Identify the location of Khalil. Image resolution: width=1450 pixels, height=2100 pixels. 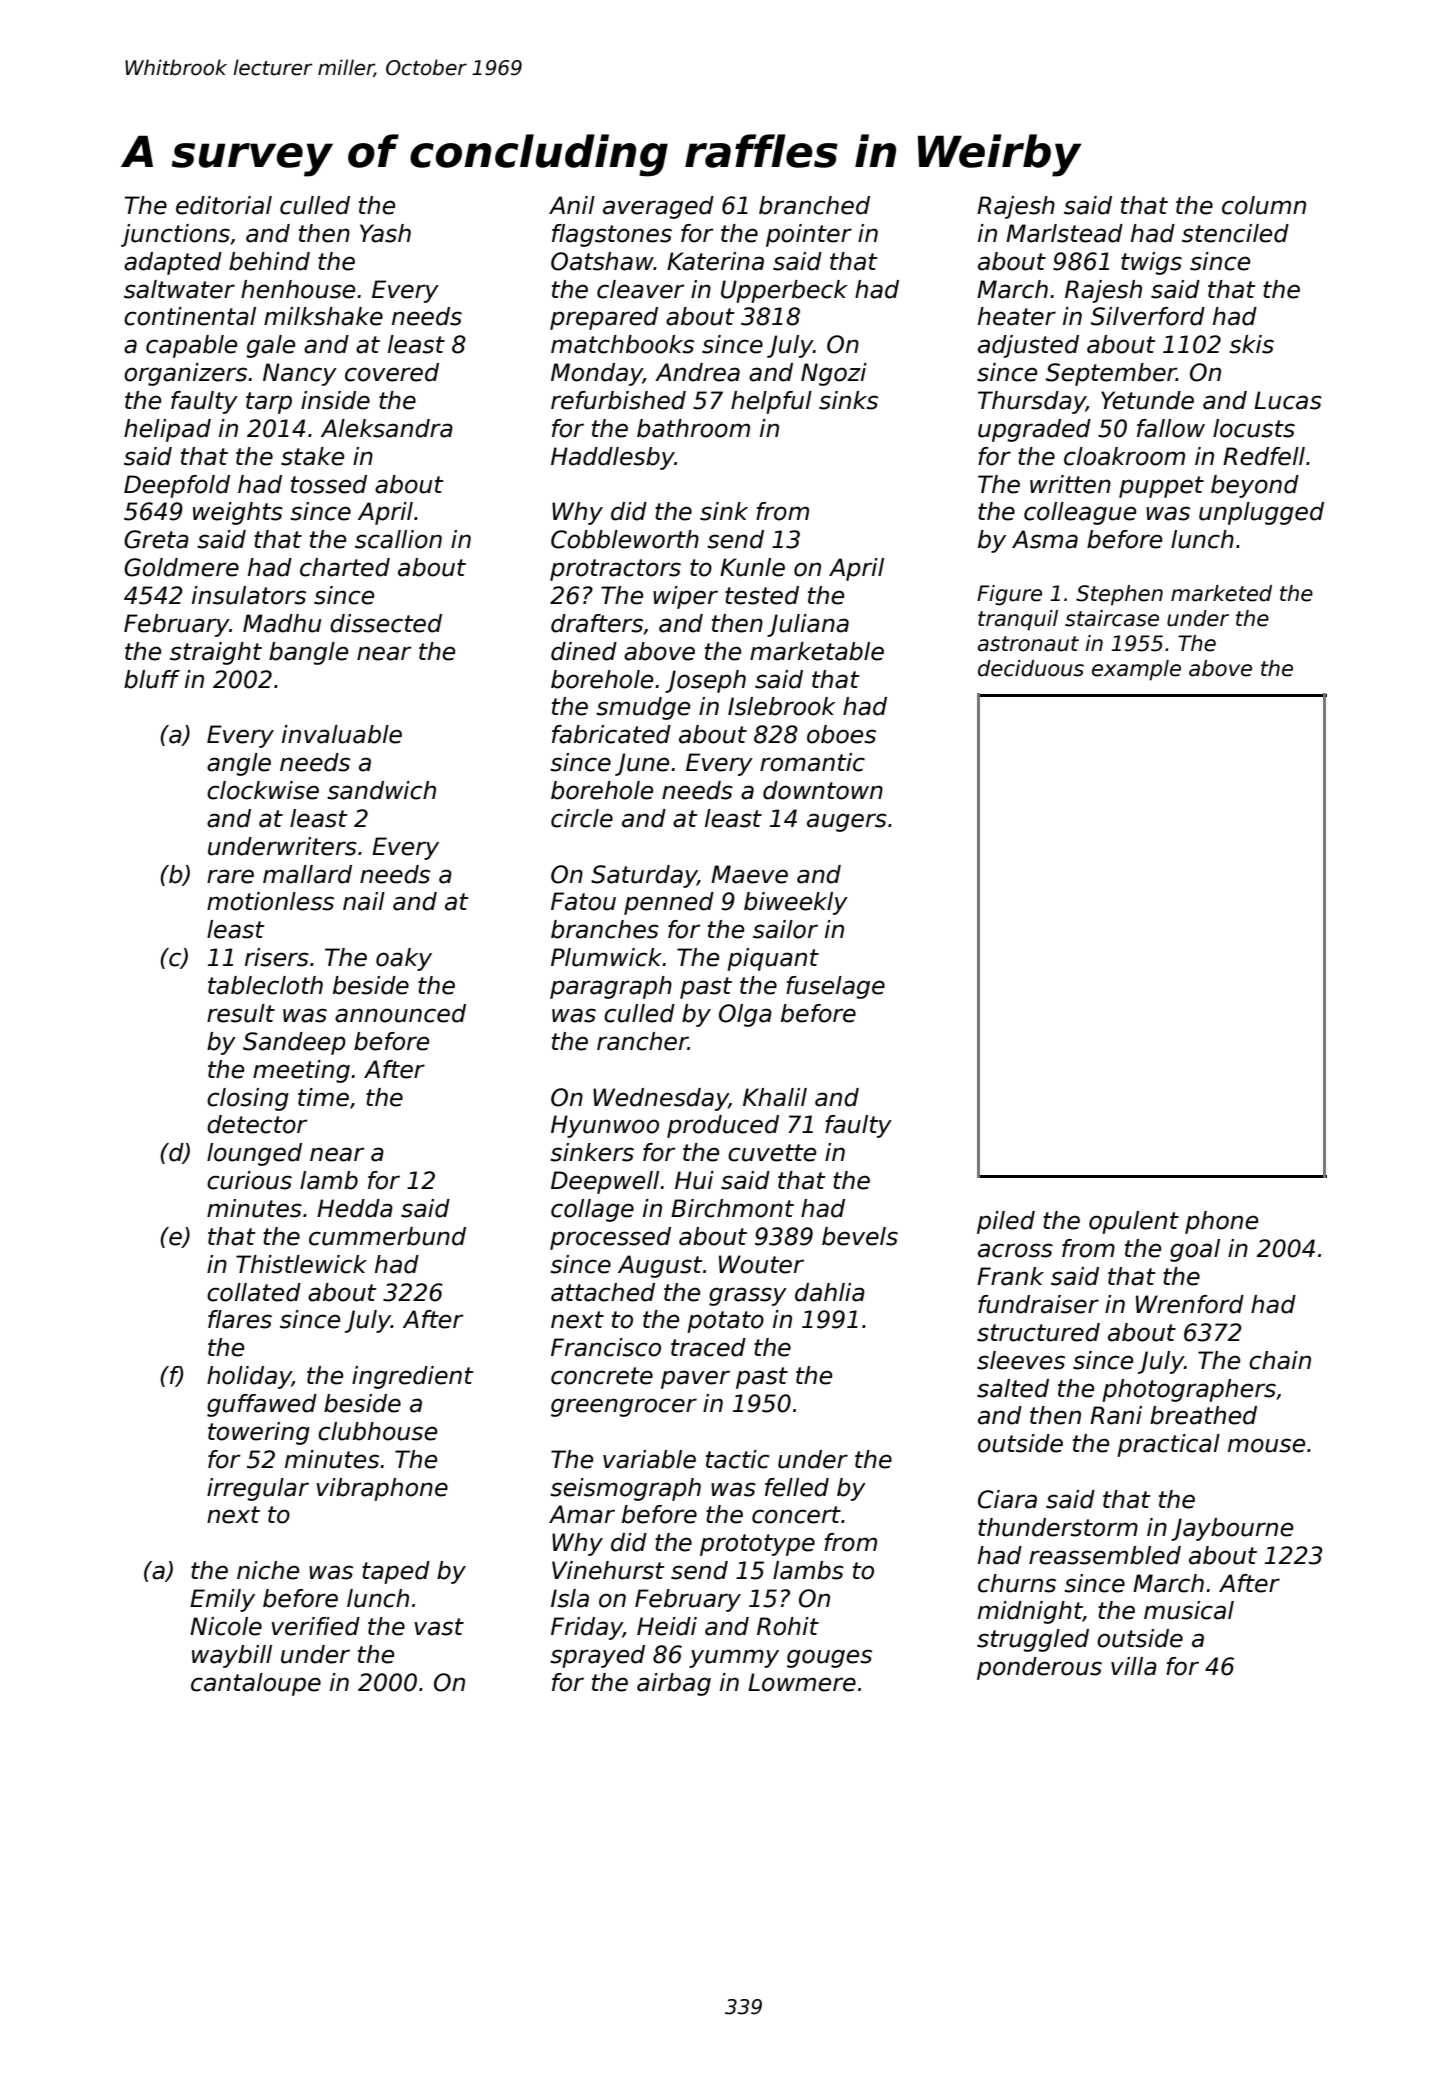
(775, 1097).
